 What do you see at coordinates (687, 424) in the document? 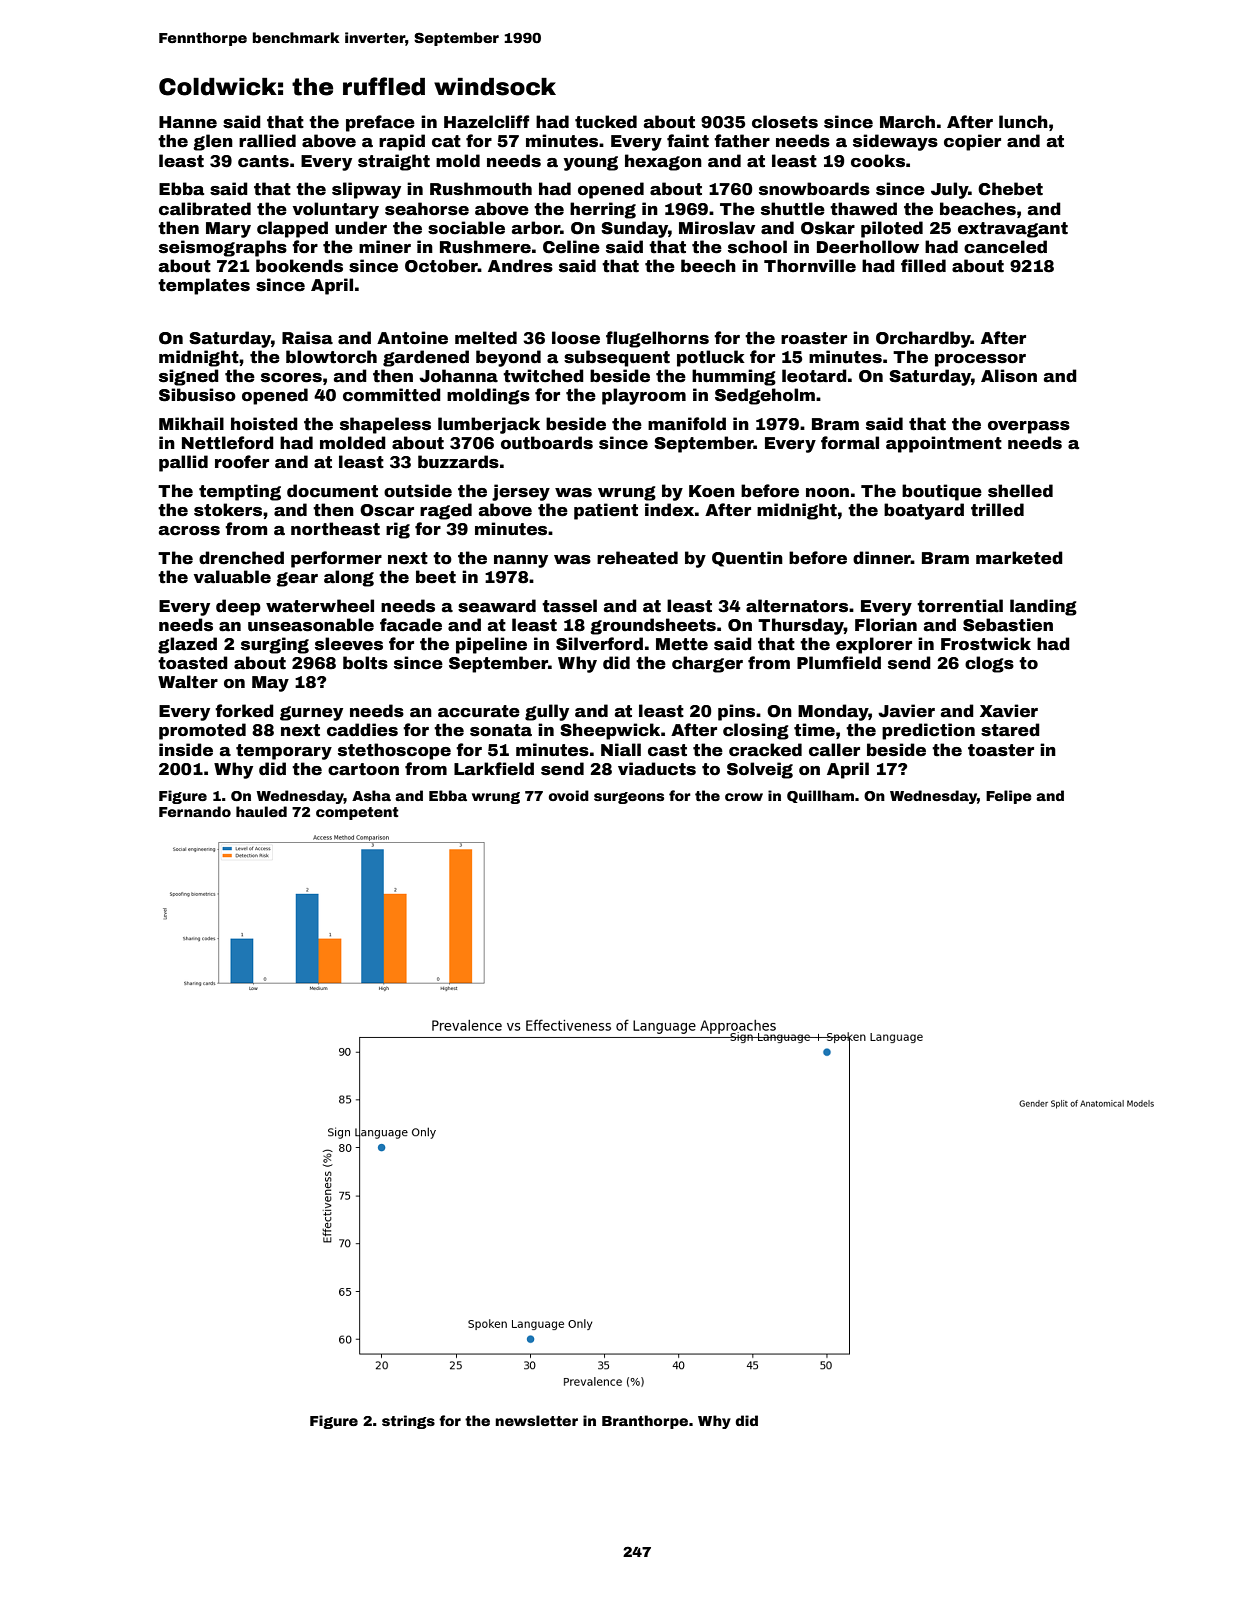
I see `manifold` at bounding box center [687, 424].
